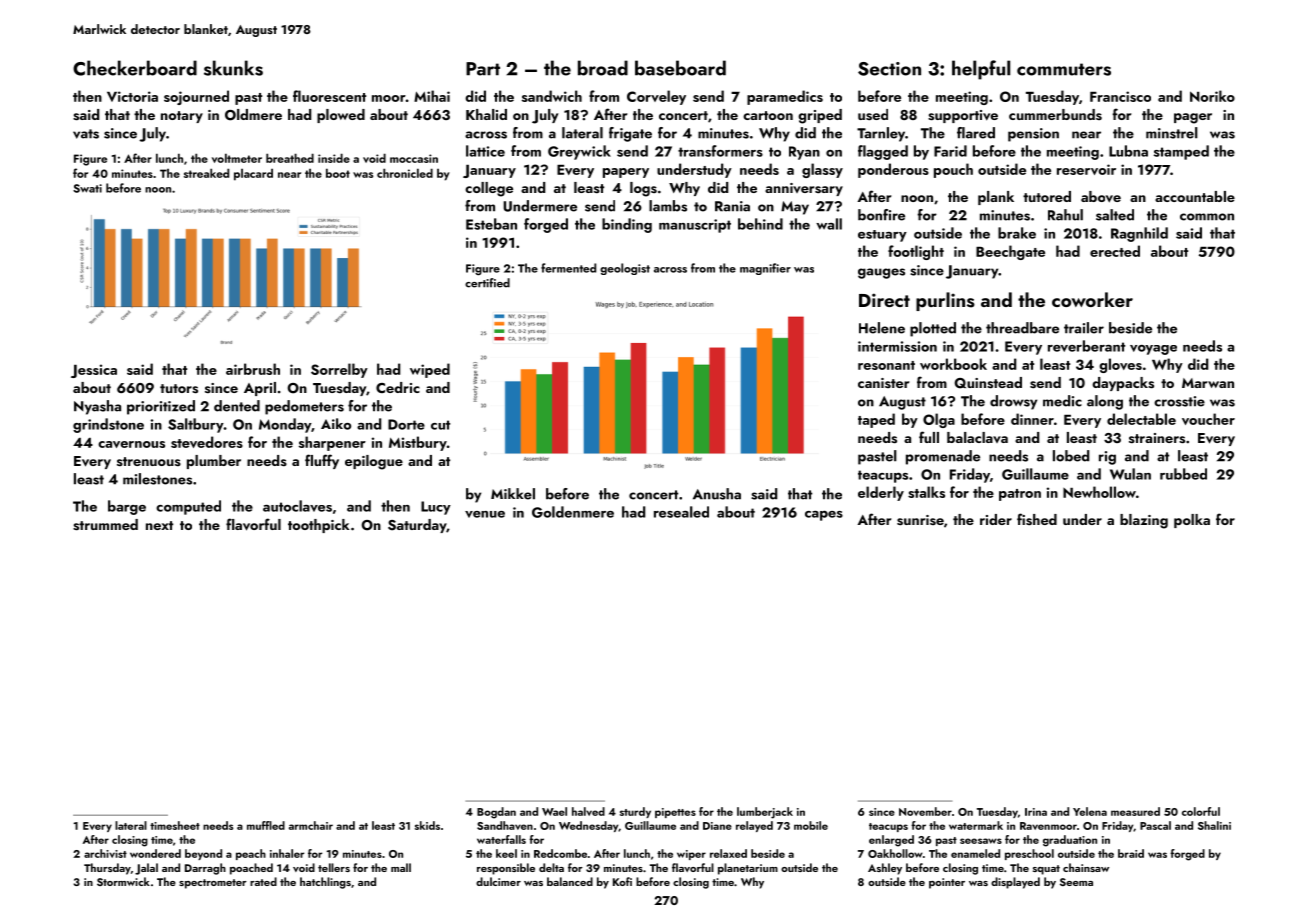 The image size is (1308, 924). What do you see at coordinates (406, 424) in the screenshot?
I see `Dorte` at bounding box center [406, 424].
